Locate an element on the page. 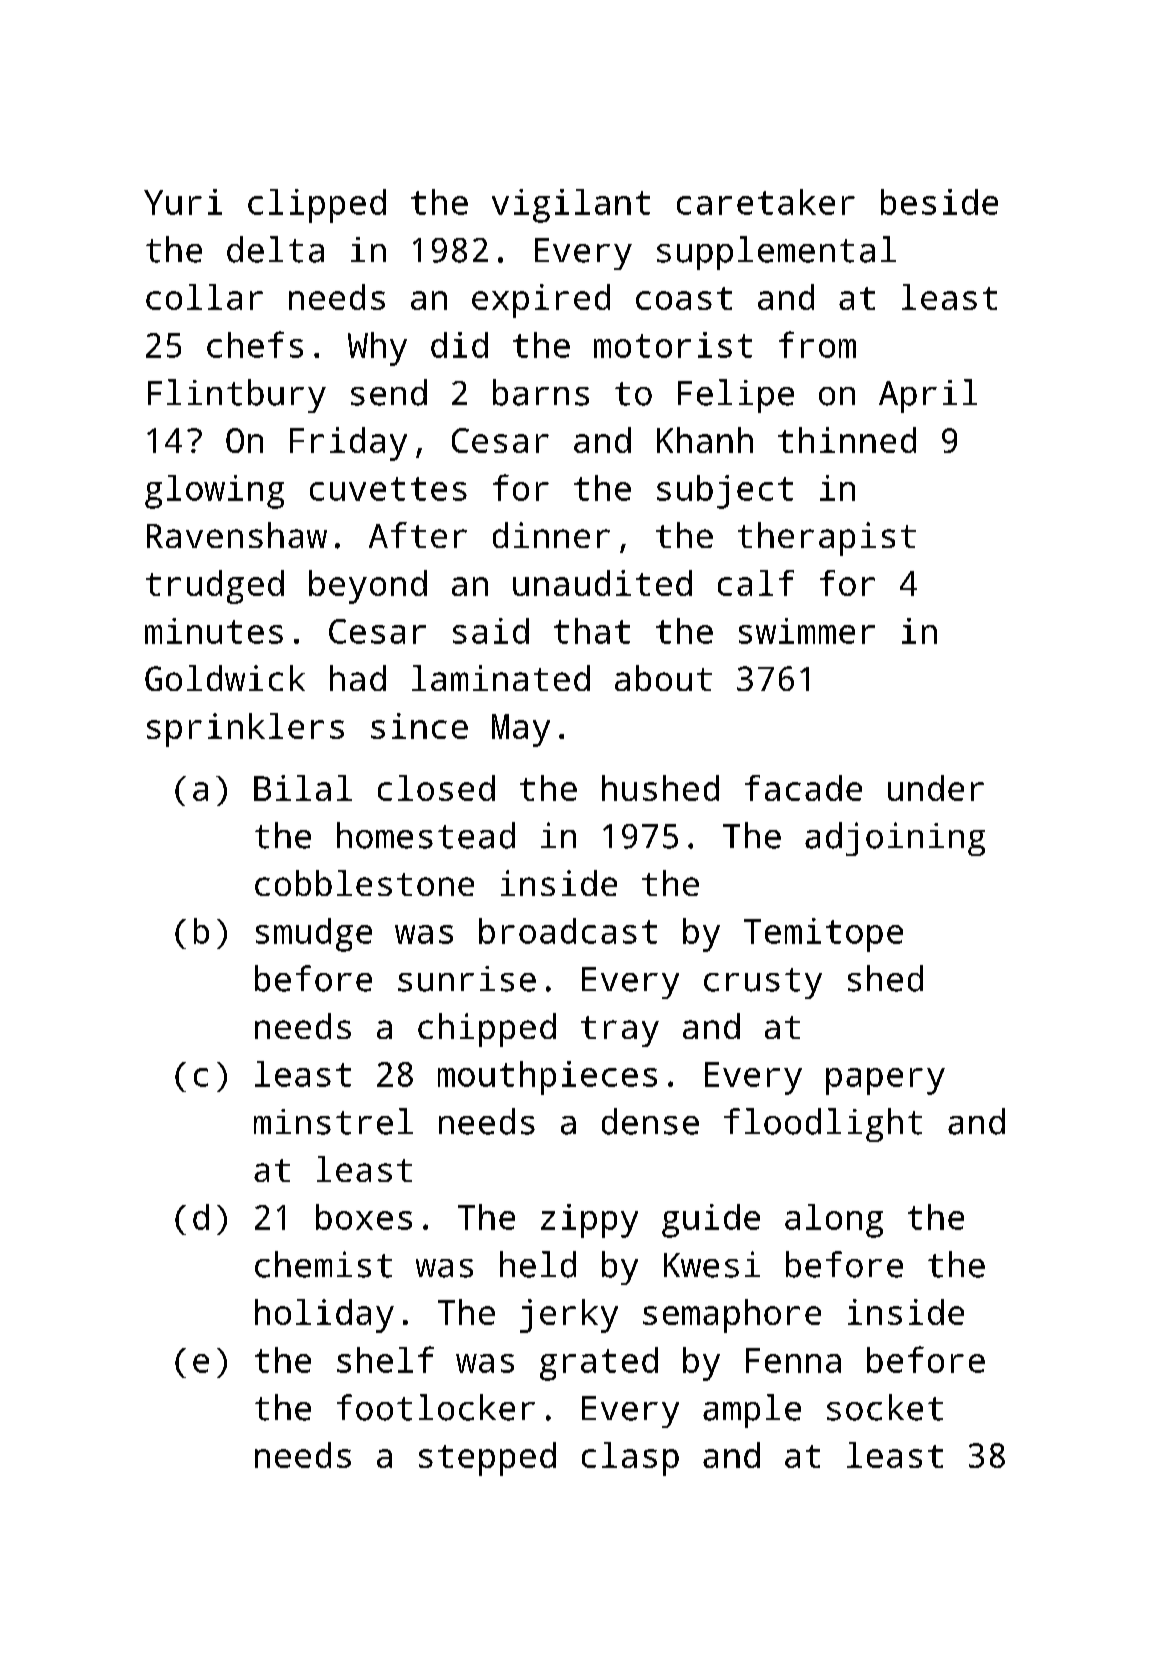  that is located at coordinates (592, 631).
